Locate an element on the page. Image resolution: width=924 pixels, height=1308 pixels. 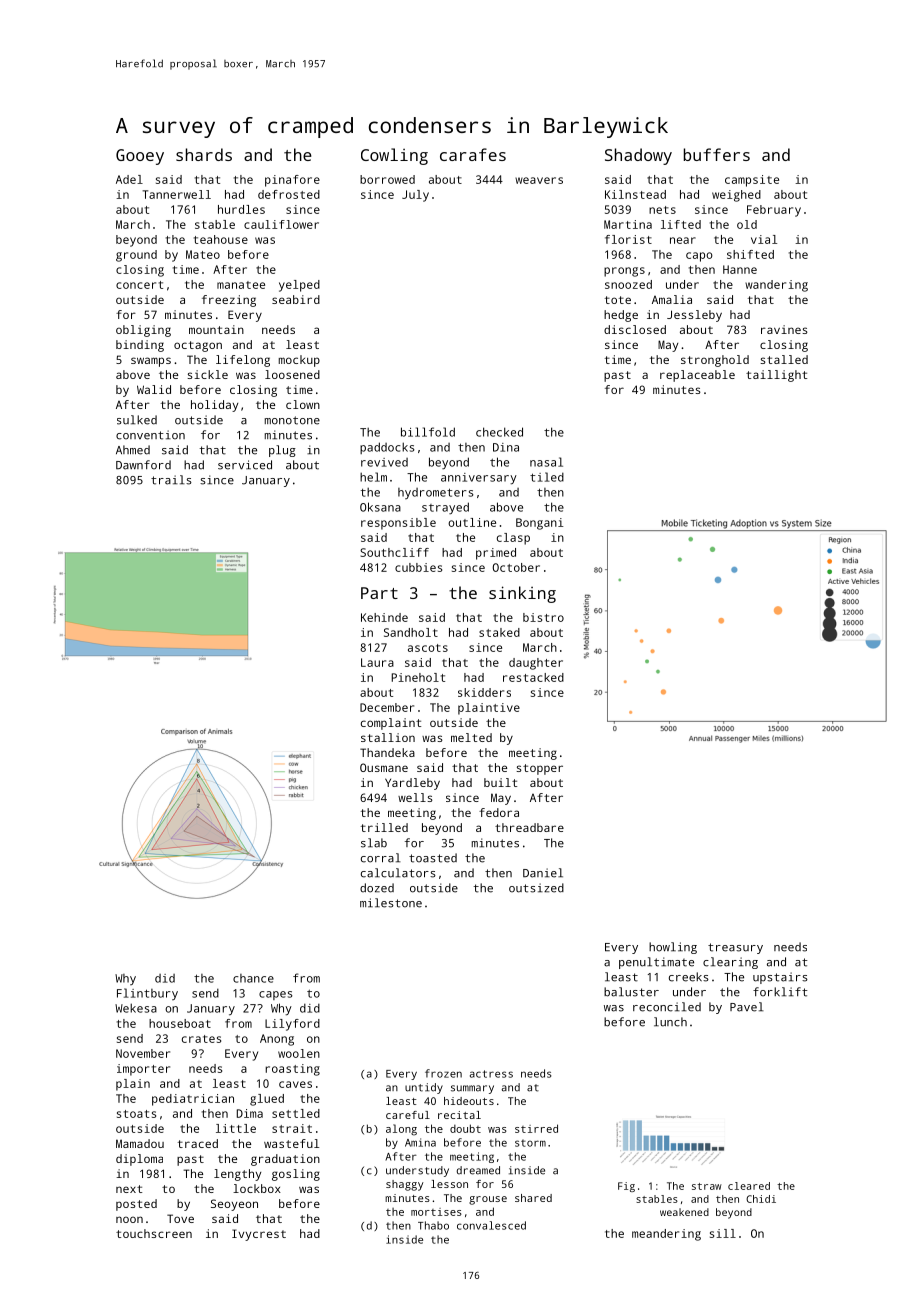
Part is located at coordinates (379, 593).
